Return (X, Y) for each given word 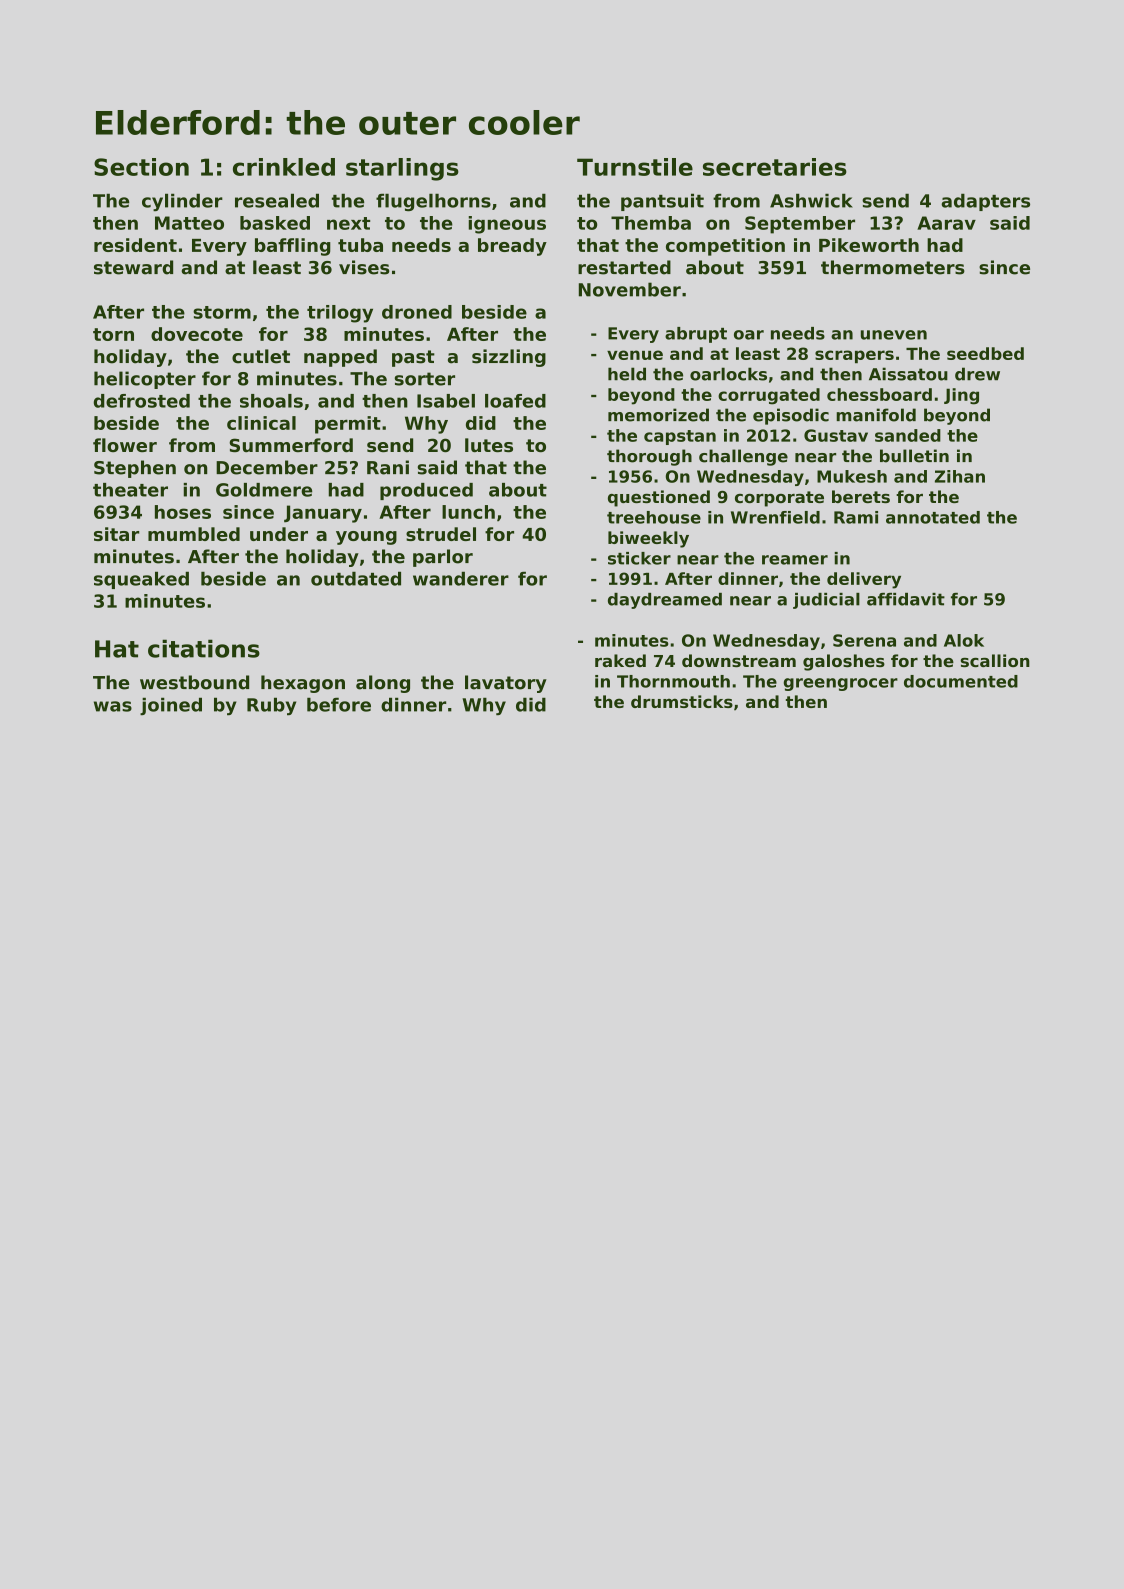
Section (141, 167)
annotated (933, 517)
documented (961, 681)
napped (340, 358)
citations (204, 648)
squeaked (141, 580)
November (630, 289)
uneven (894, 335)
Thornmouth (673, 681)
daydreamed (665, 601)
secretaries (775, 167)
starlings (402, 169)
